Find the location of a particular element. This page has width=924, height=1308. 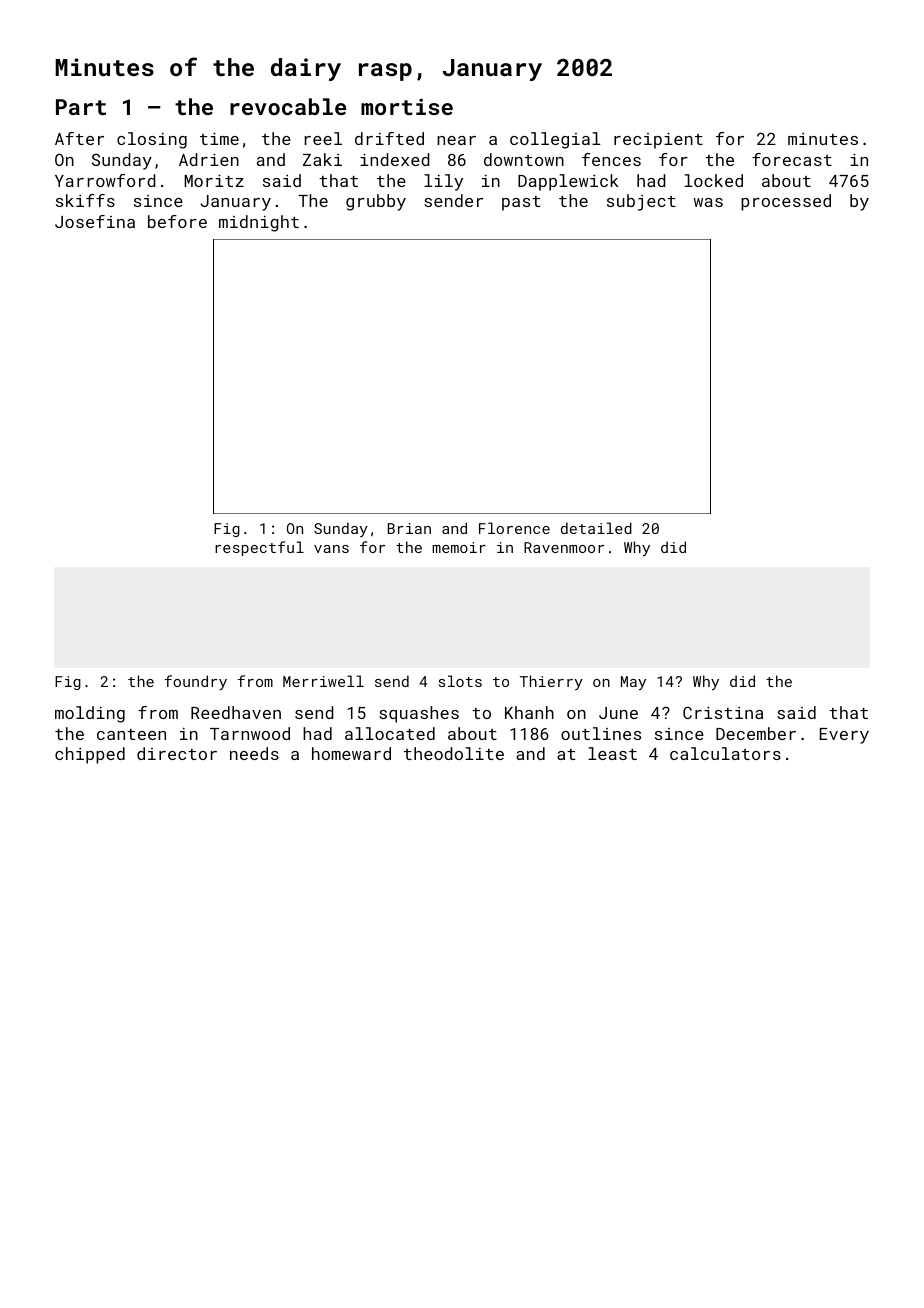

memoir is located at coordinates (459, 547).
